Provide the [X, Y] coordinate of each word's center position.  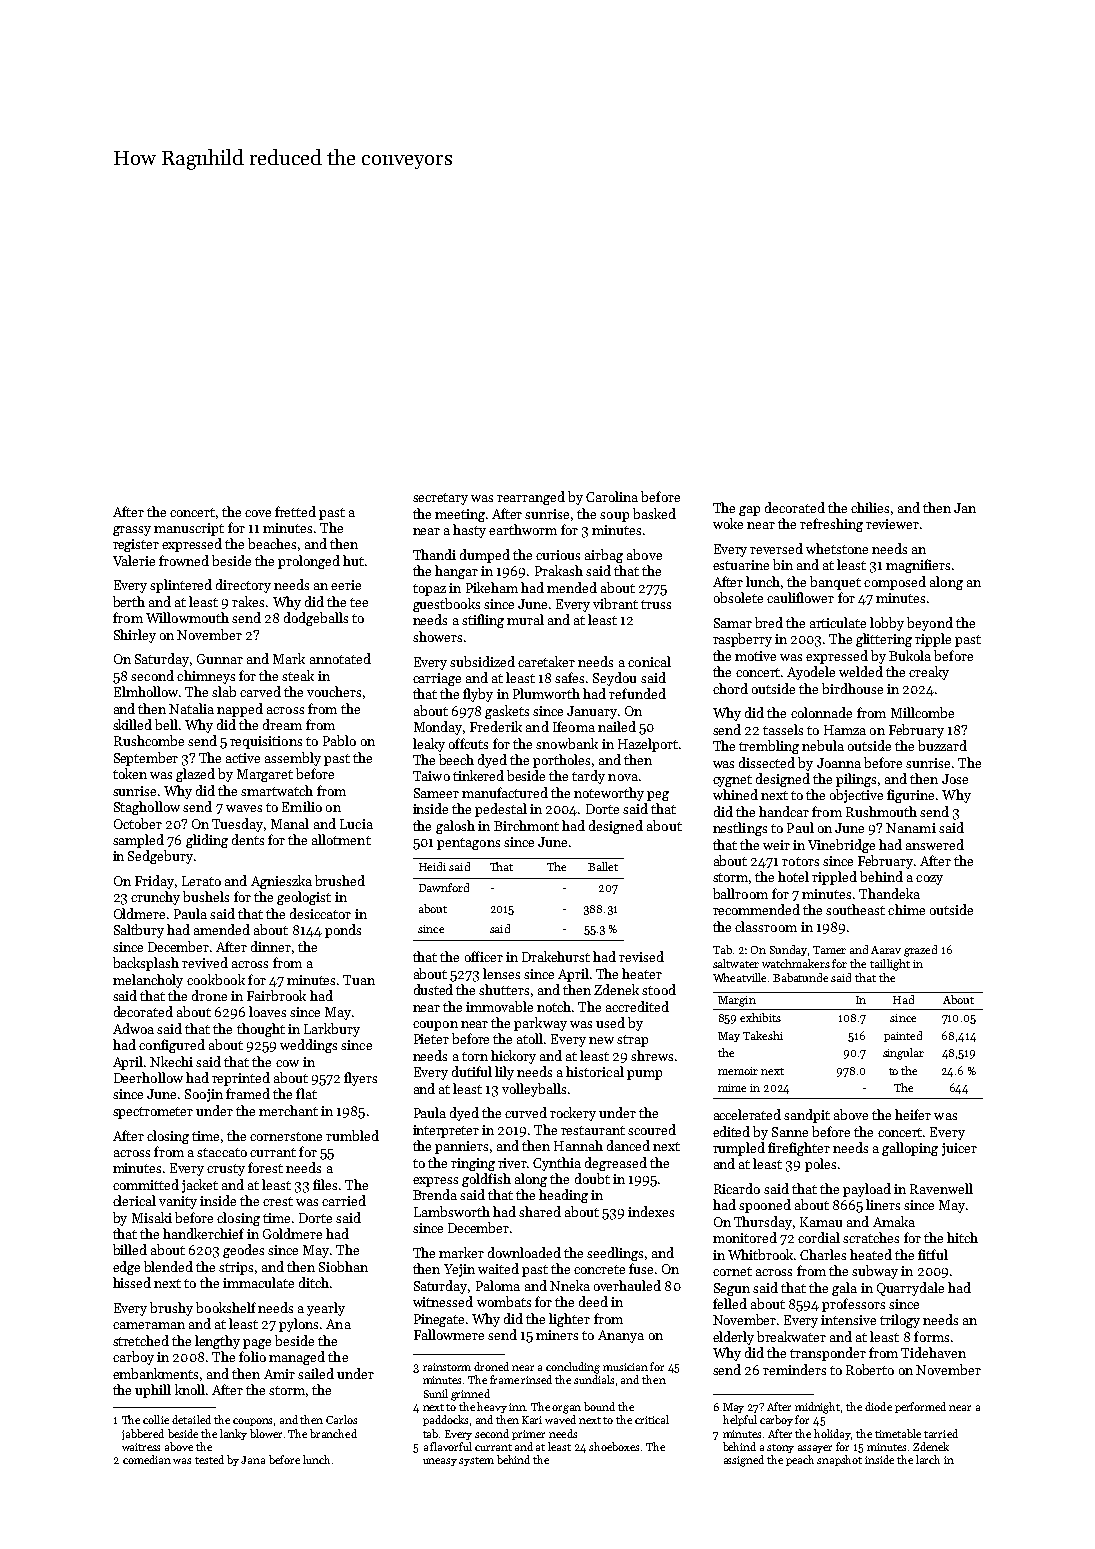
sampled [138, 841]
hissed [132, 1282]
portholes [561, 761]
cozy [929, 880]
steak [298, 675]
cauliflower [800, 597]
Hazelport [648, 745]
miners [557, 1335]
